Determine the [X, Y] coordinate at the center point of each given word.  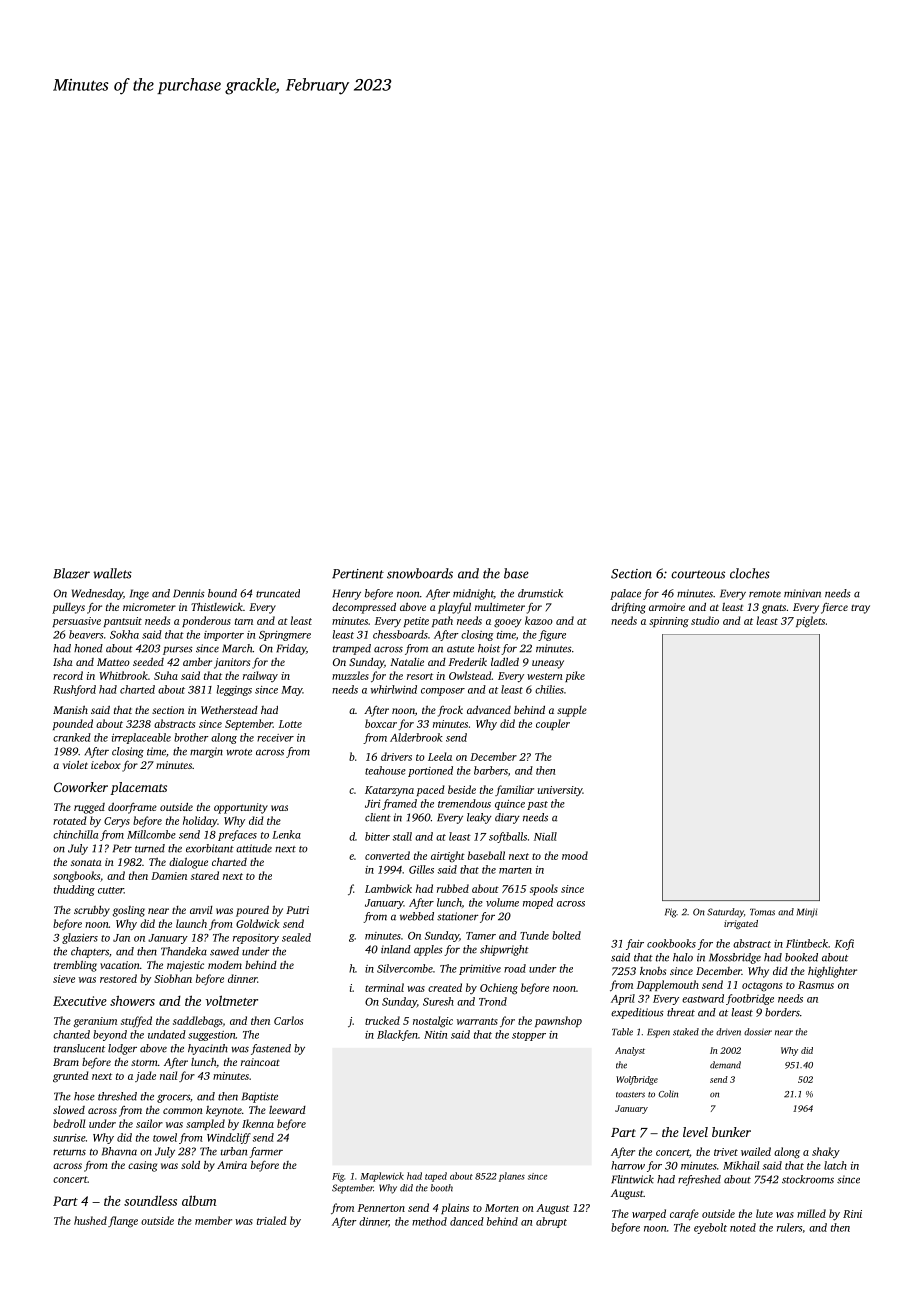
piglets [810, 622]
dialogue [188, 863]
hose [84, 1096]
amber [197, 662]
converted [387, 855]
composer [443, 692]
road [515, 968]
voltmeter [232, 1000]
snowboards [420, 573]
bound [222, 593]
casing [142, 1166]
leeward [287, 1110]
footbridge [750, 999]
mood [575, 855]
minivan [802, 593]
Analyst [630, 1051]
